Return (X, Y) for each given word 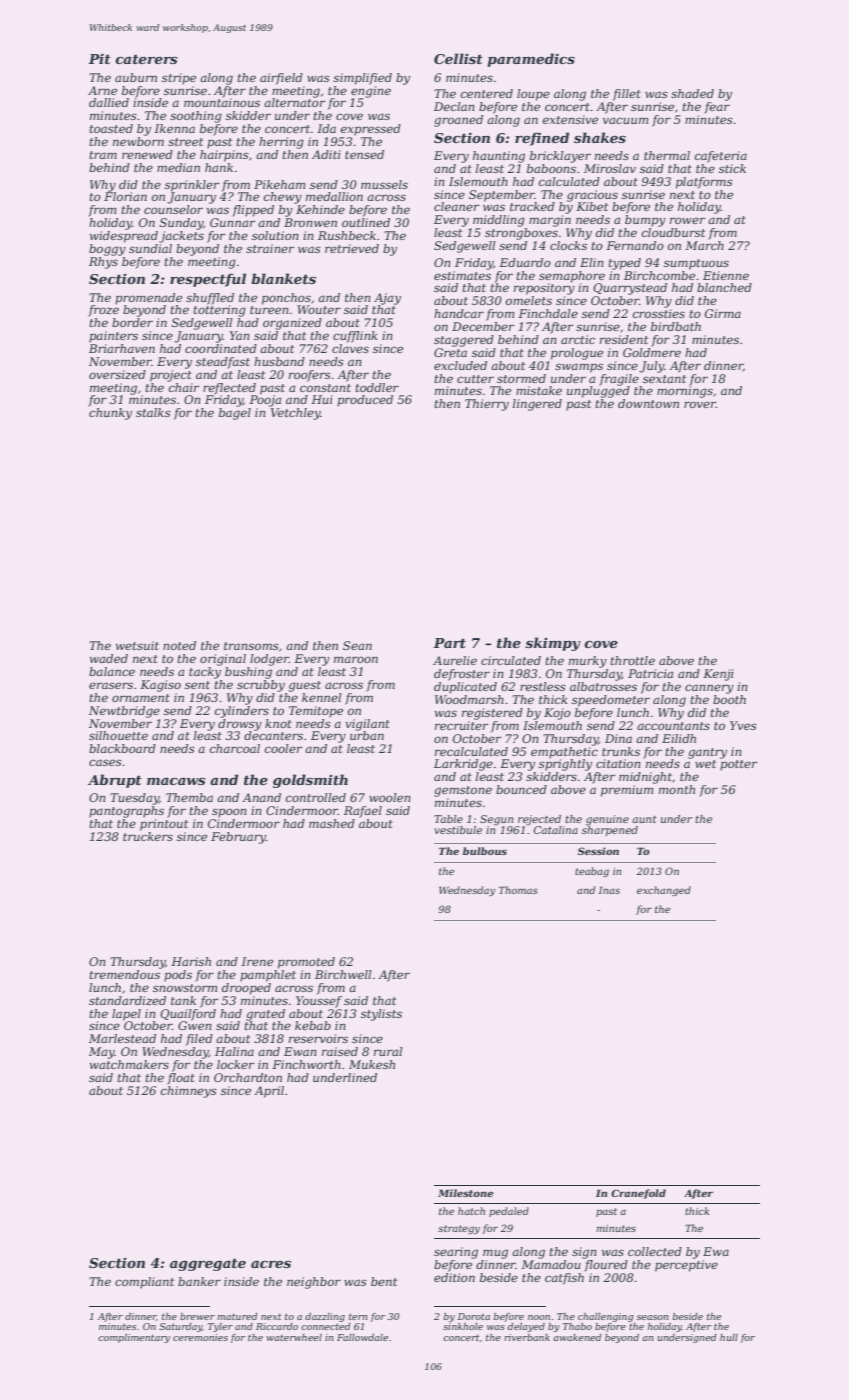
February (238, 838)
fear (717, 108)
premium (627, 791)
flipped (253, 211)
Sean (357, 645)
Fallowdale (362, 1337)
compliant (144, 1283)
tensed (364, 154)
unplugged (598, 392)
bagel (235, 414)
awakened (577, 1337)
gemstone (463, 791)
